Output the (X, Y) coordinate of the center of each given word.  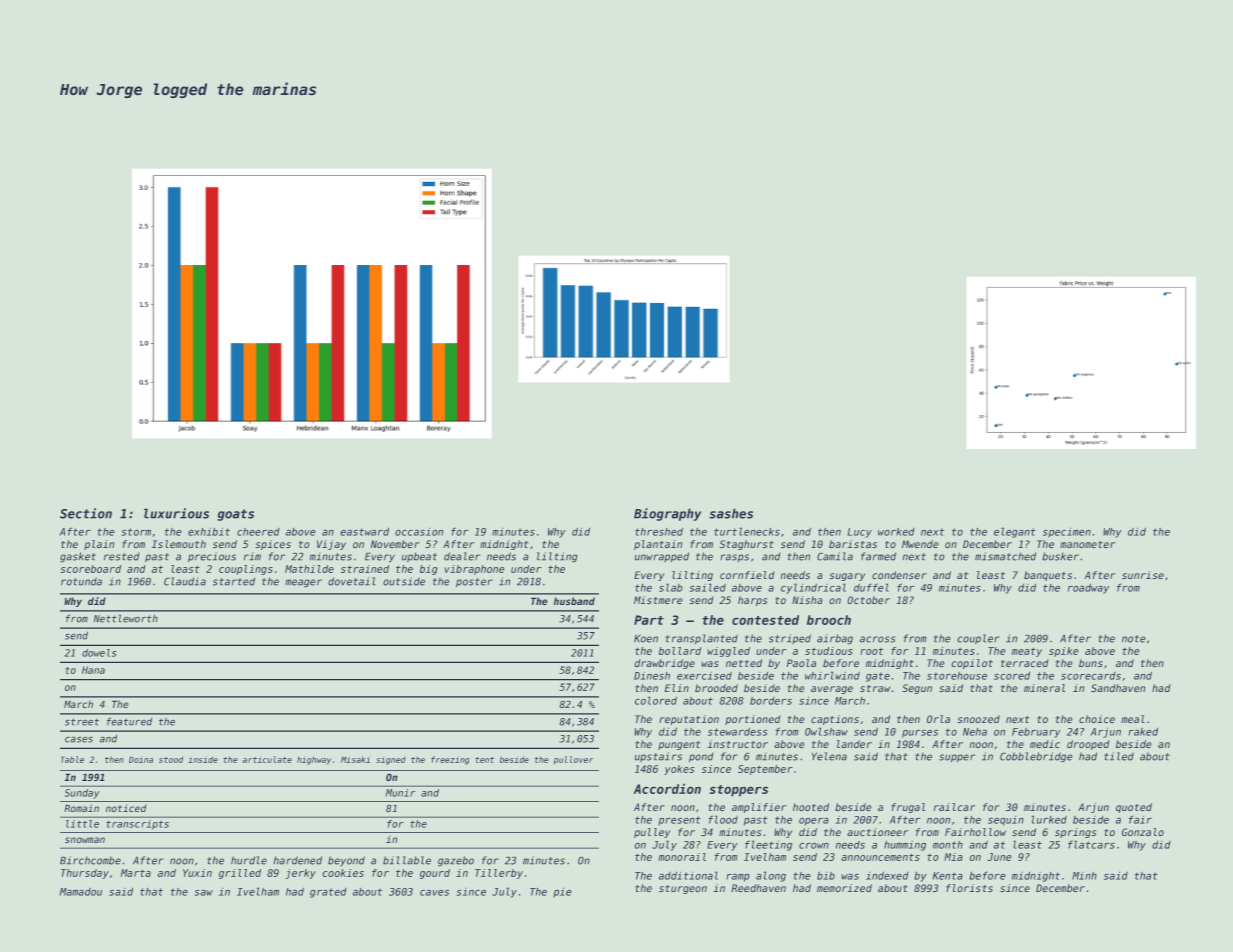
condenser (899, 575)
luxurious (176, 513)
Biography (668, 514)
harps (752, 601)
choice (1097, 719)
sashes (731, 513)
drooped (1088, 745)
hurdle (249, 860)
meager (303, 583)
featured (129, 721)
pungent (679, 745)
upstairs (658, 757)
